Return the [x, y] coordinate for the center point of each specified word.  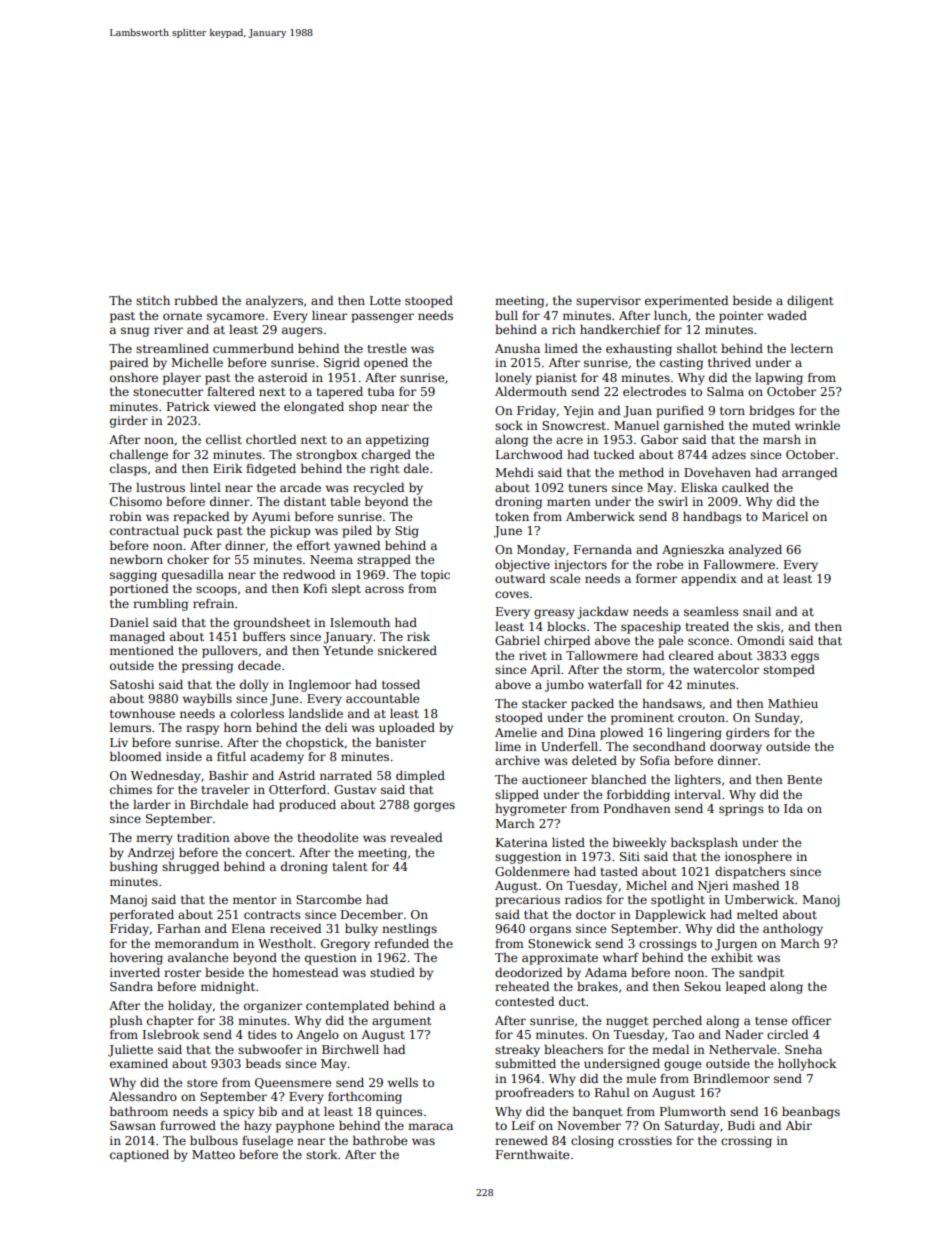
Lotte [385, 300]
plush [126, 1021]
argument [401, 1022]
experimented [686, 301]
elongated [314, 407]
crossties [645, 1140]
